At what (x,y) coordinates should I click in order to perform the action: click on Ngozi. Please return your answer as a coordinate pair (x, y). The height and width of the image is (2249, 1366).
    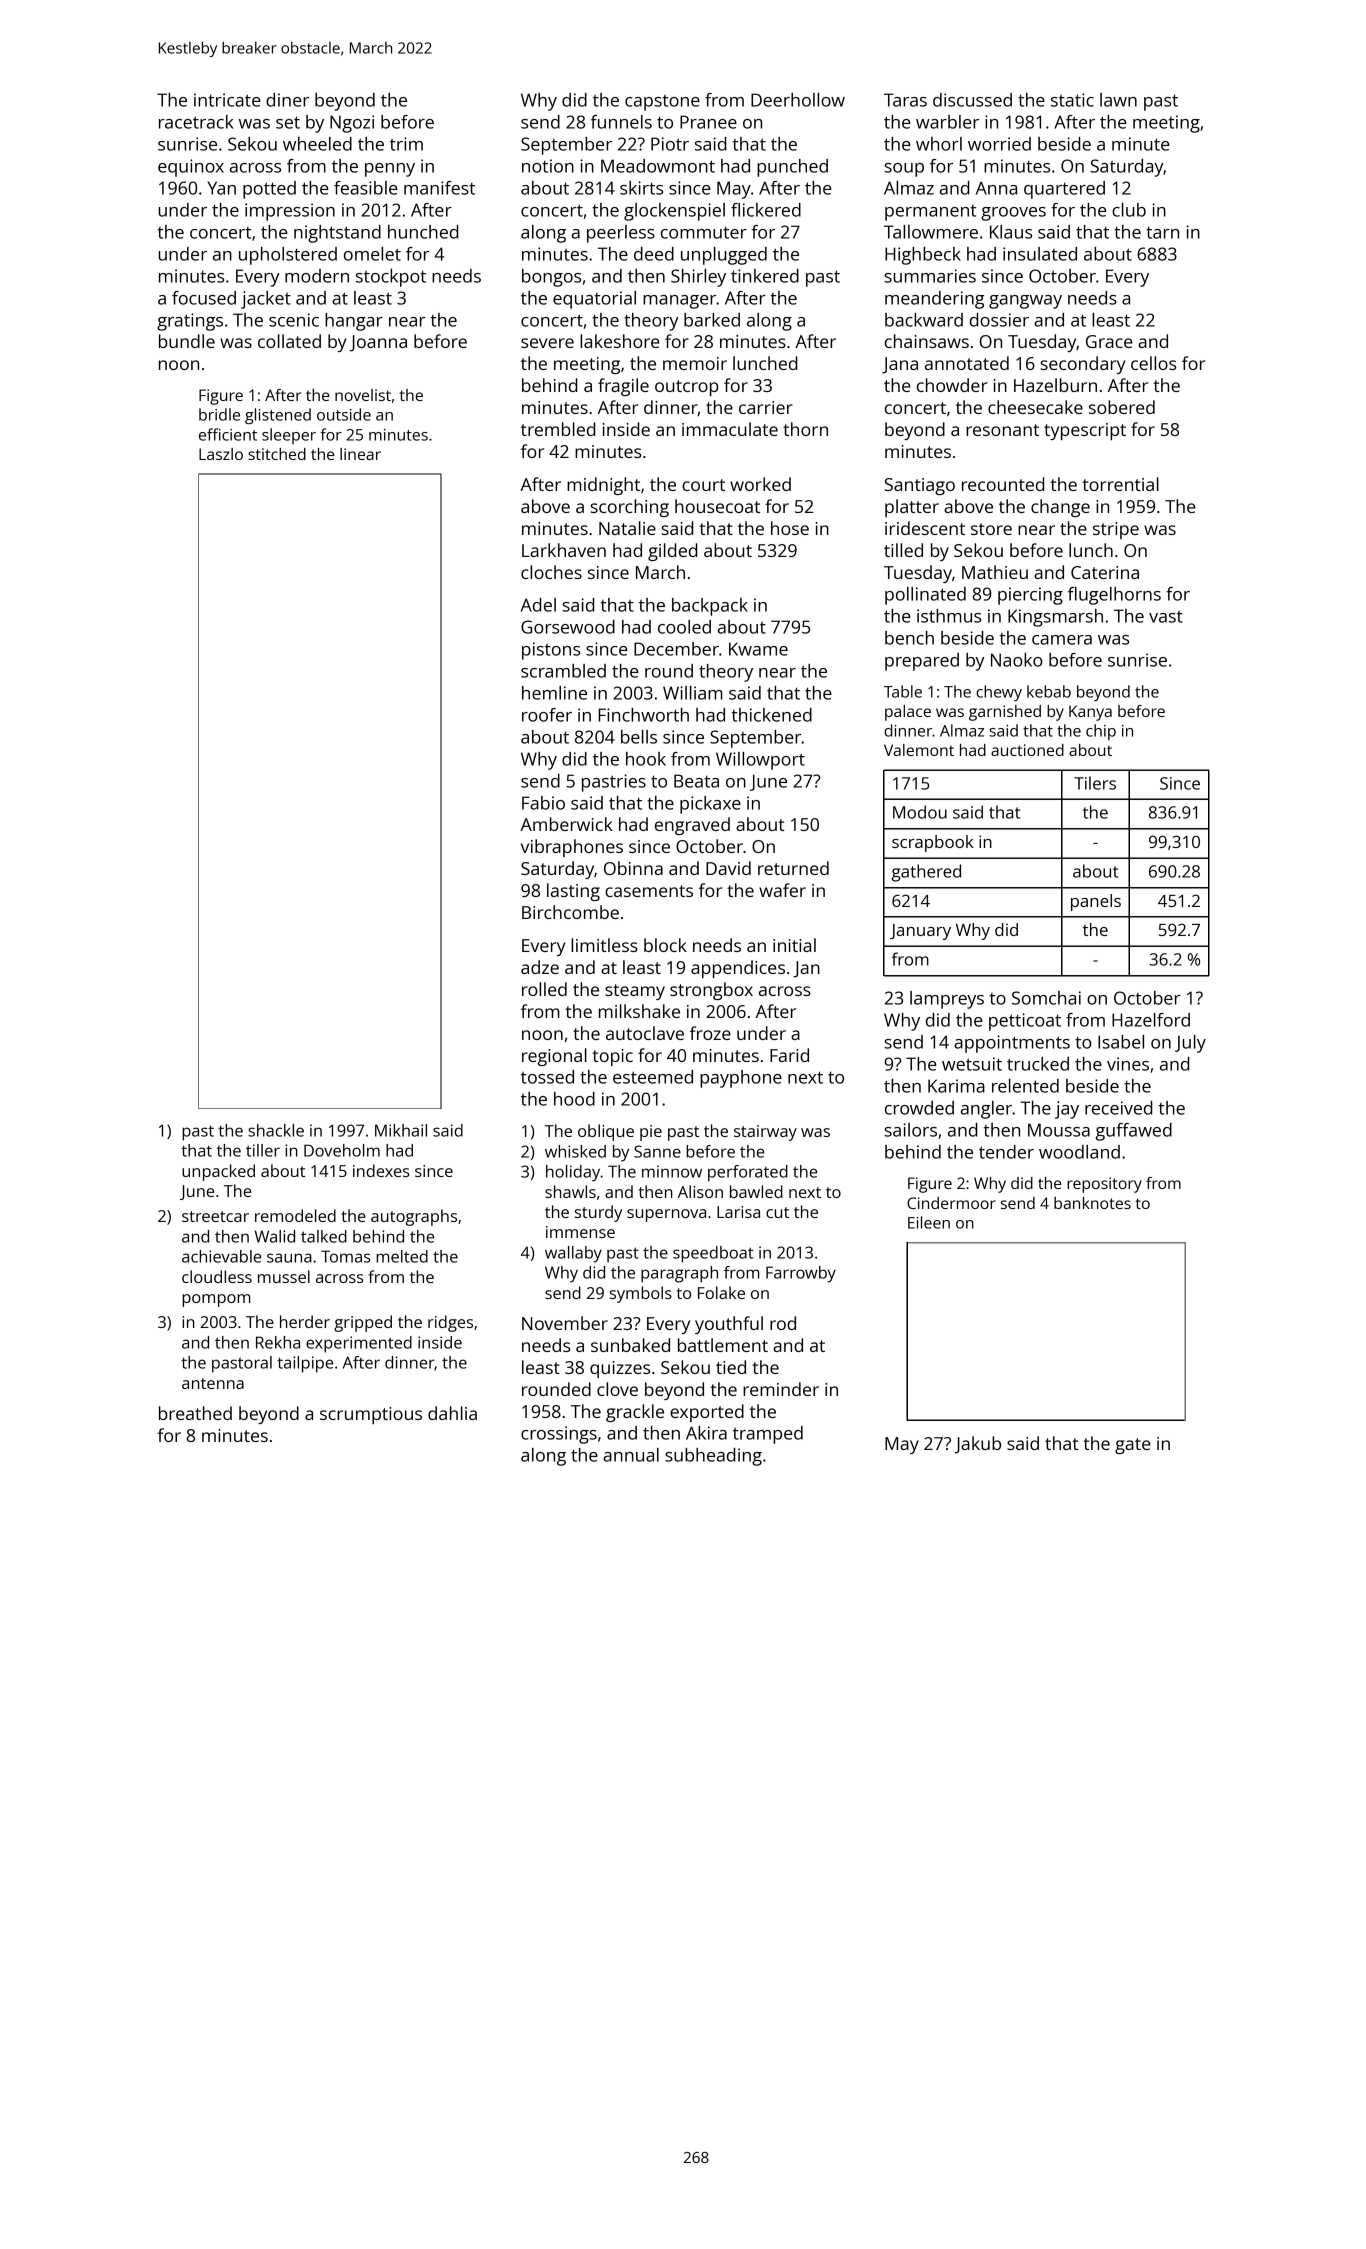
    Looking at the image, I should click on (352, 124).
